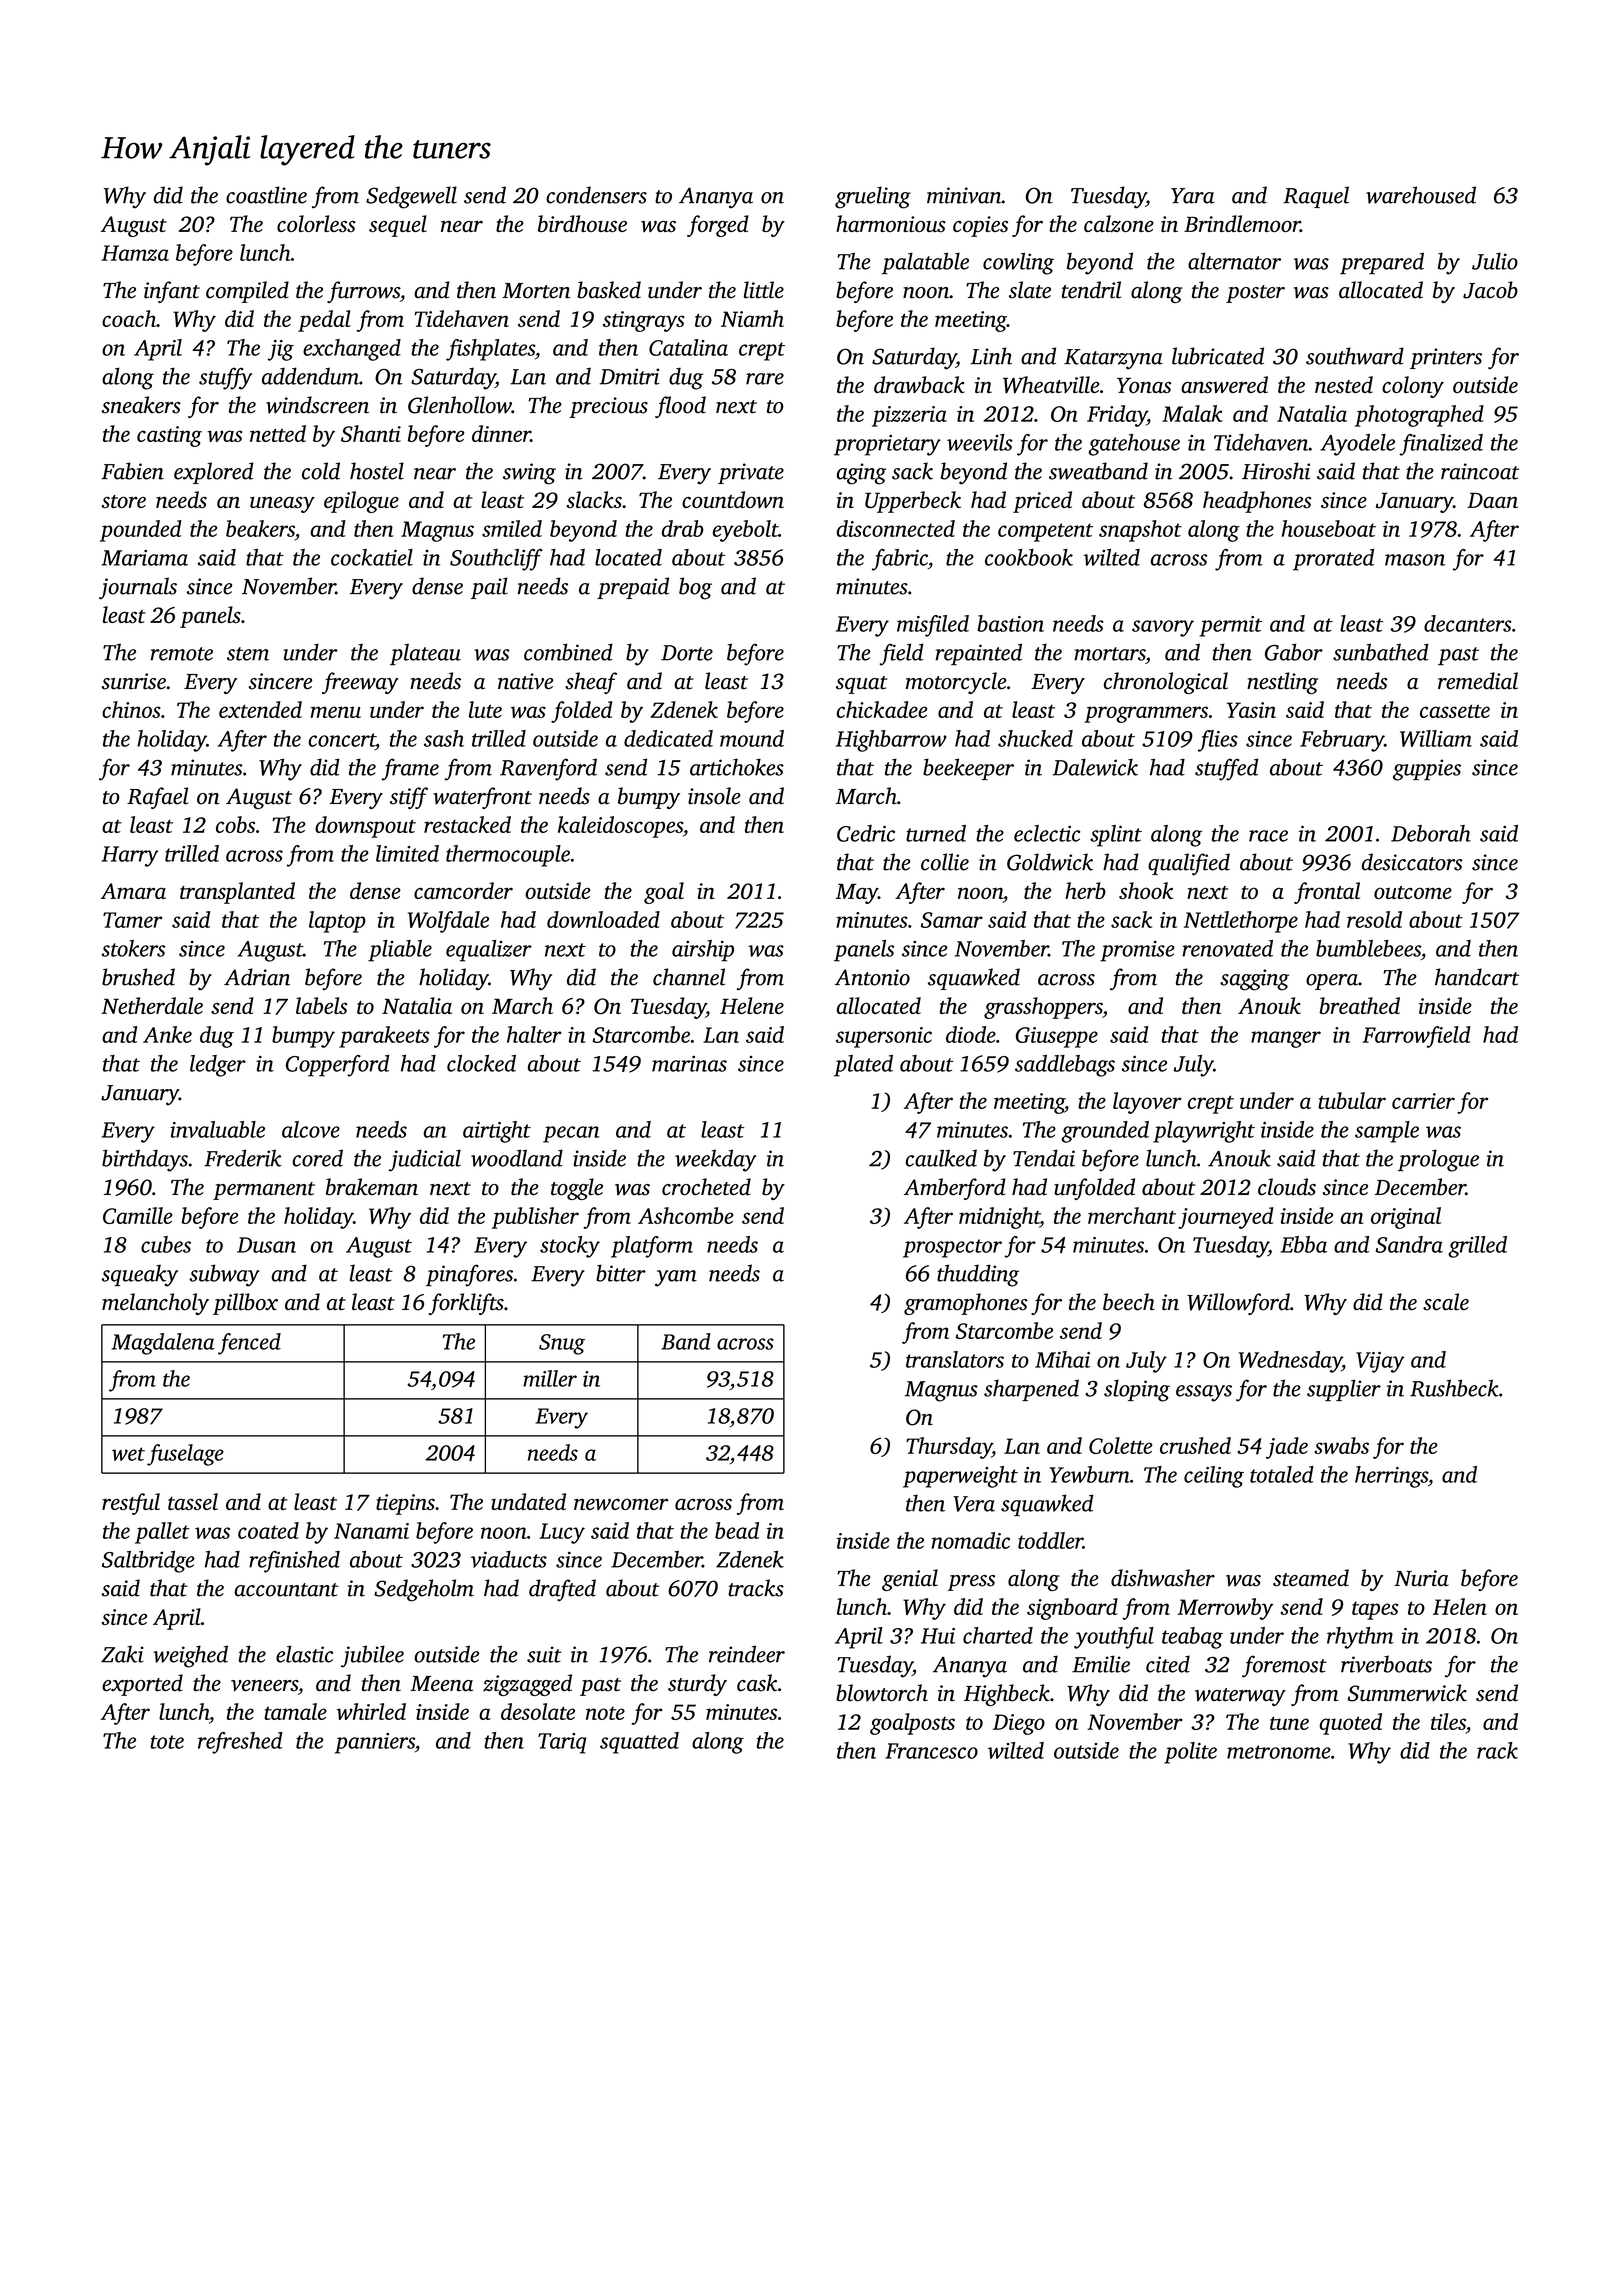 Image resolution: width=1620 pixels, height=2292 pixels. Describe the element at coordinates (1327, 893) in the document. I see `frontal` at that location.
